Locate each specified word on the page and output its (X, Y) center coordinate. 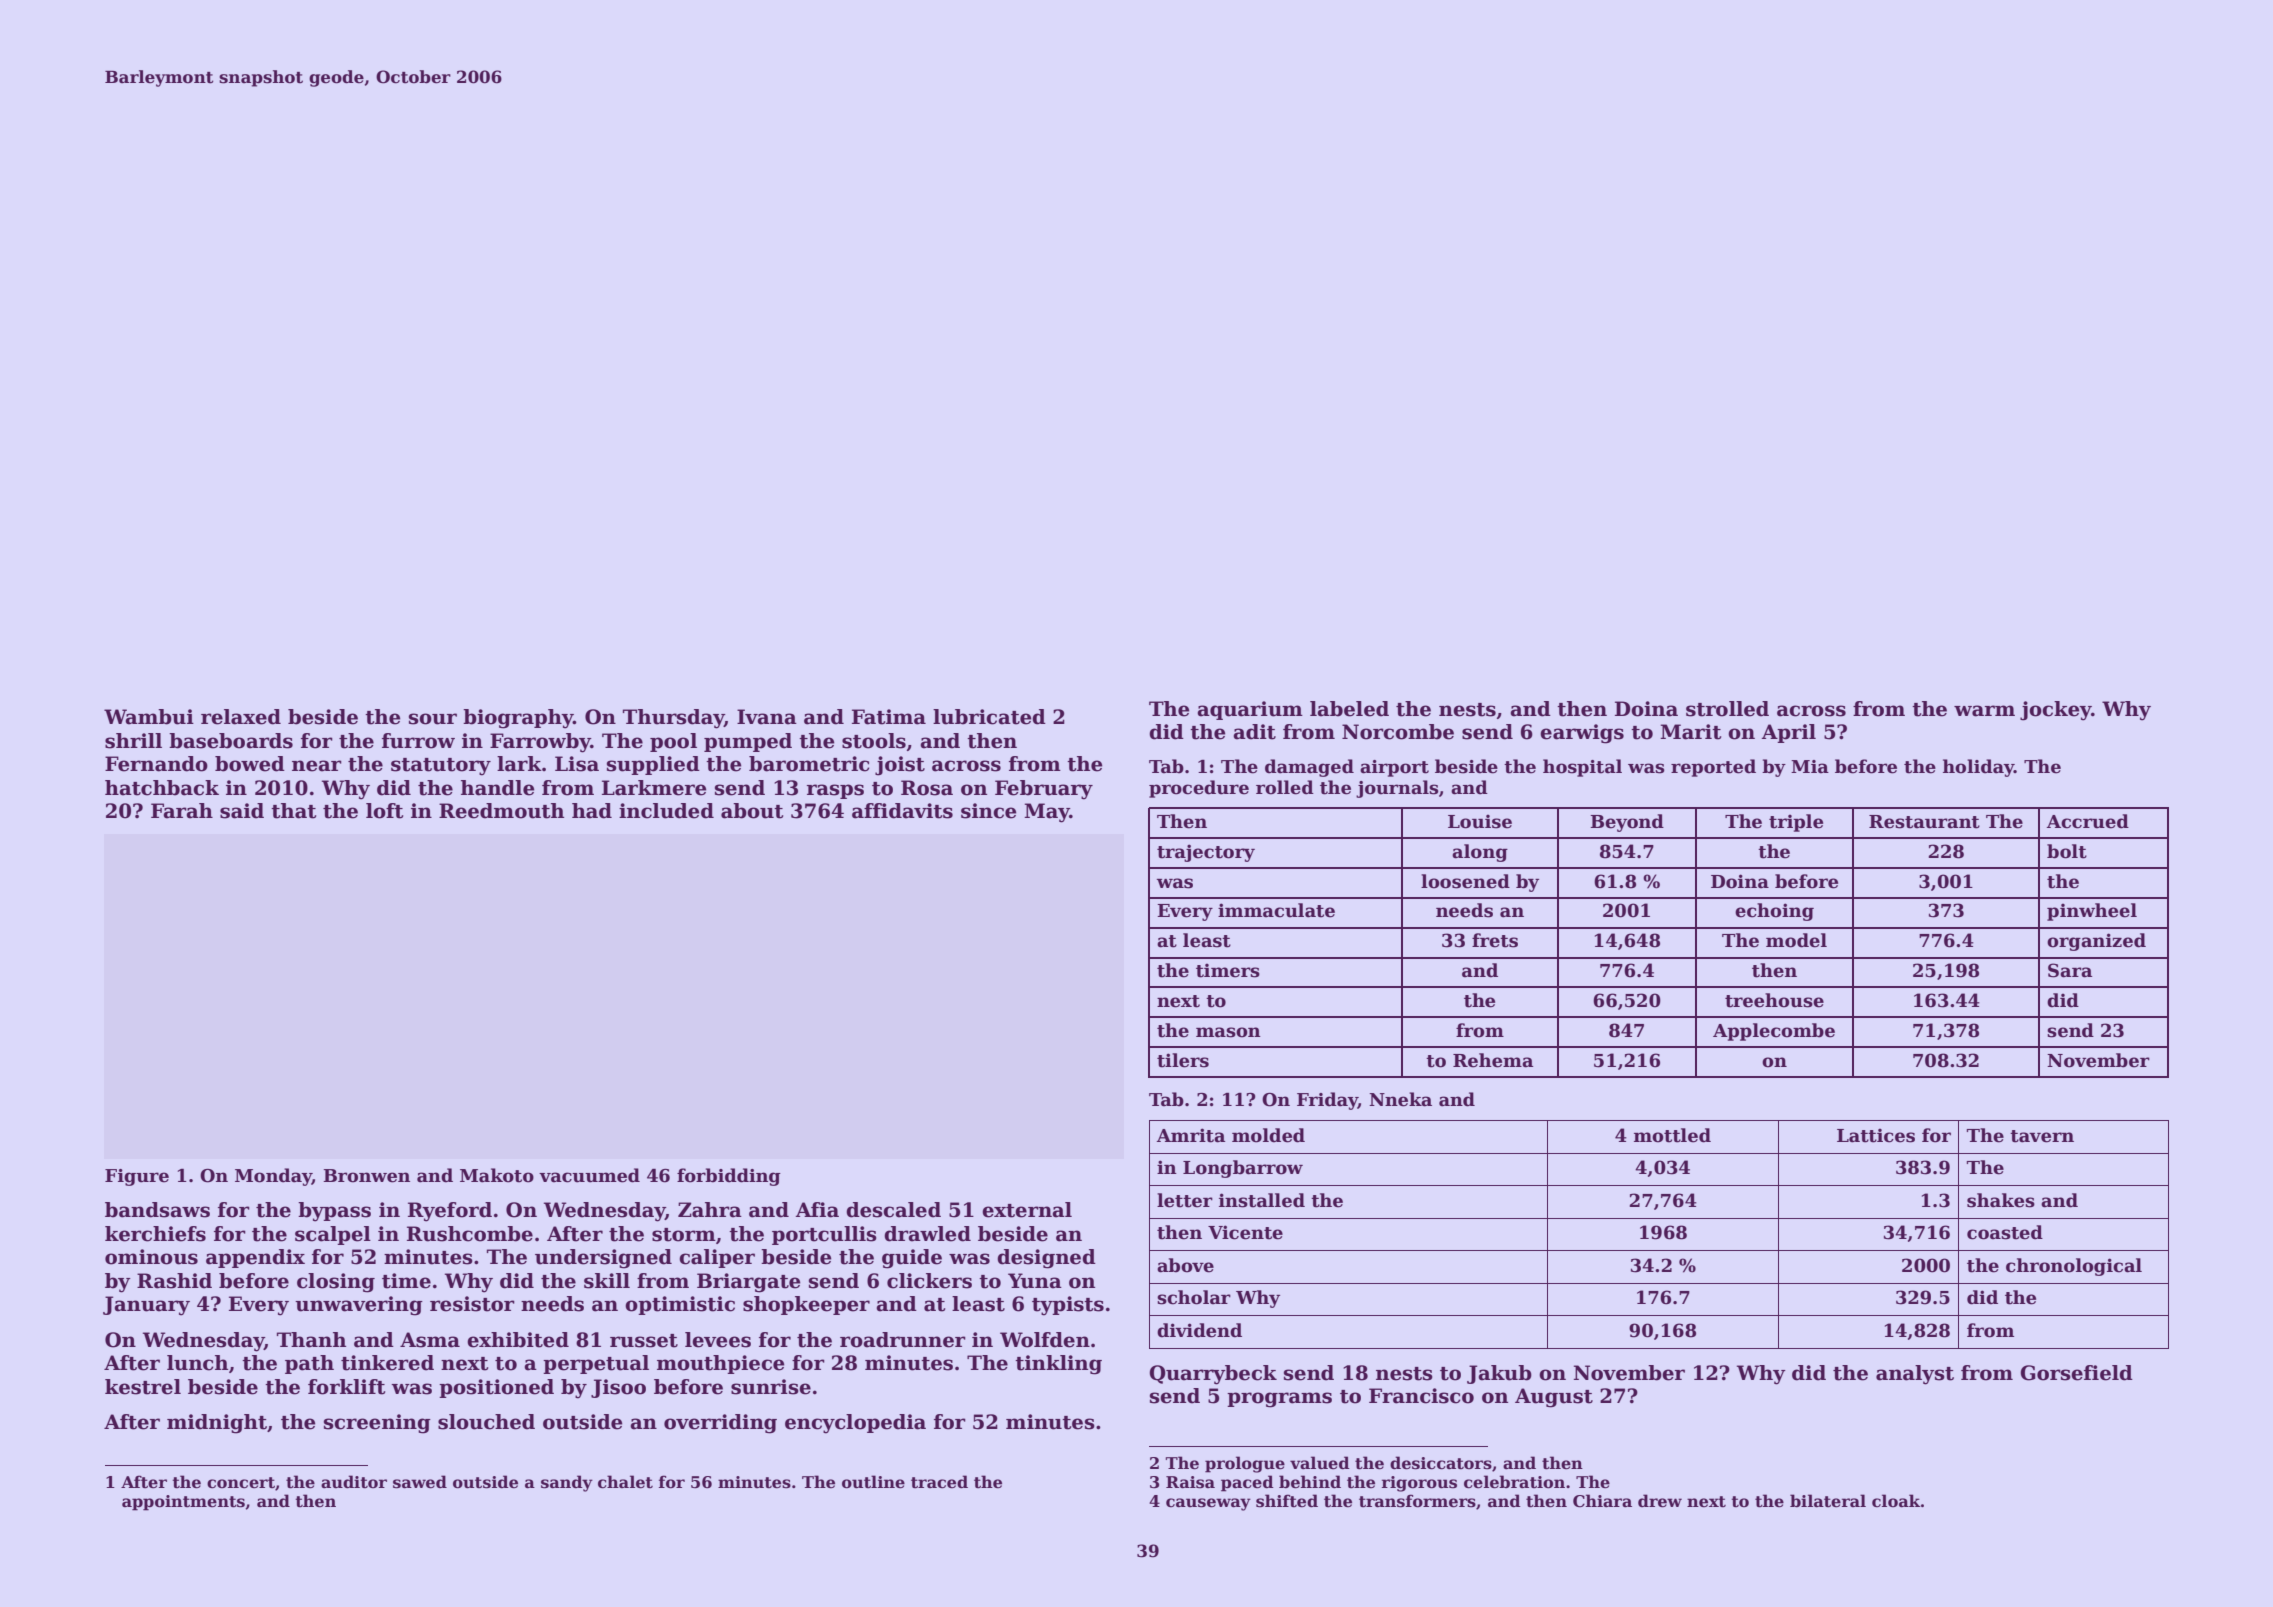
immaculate (1276, 910)
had (592, 811)
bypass (334, 1212)
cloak (1896, 1501)
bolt (2067, 851)
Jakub (1499, 1374)
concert (241, 1483)
